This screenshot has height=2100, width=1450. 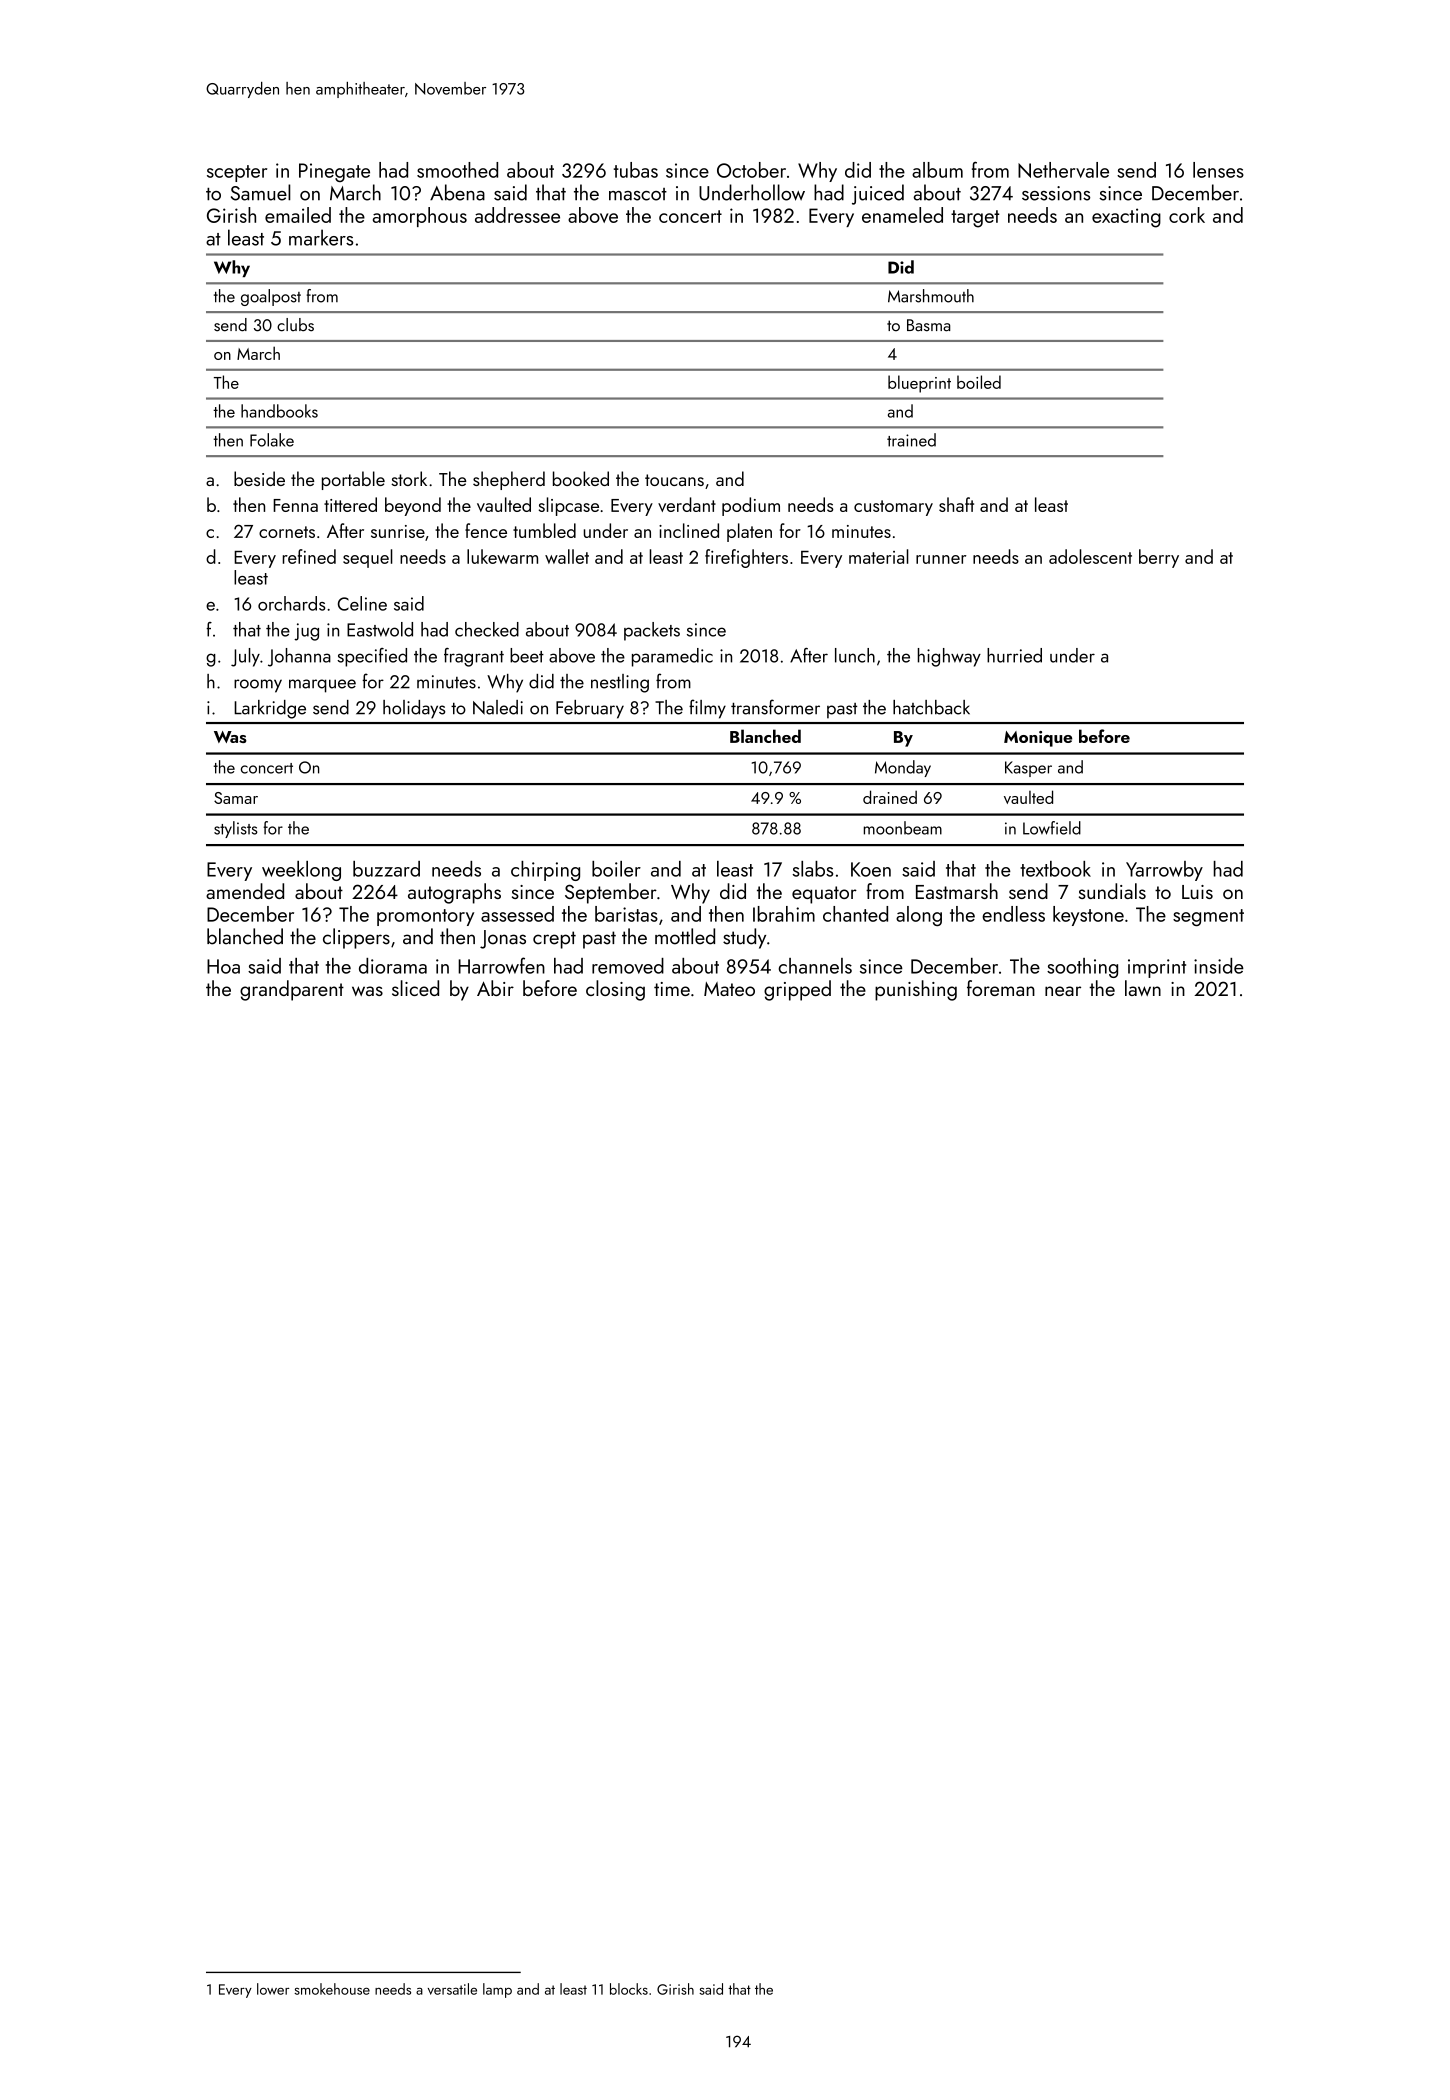 I want to click on blocks, so click(x=629, y=1989).
